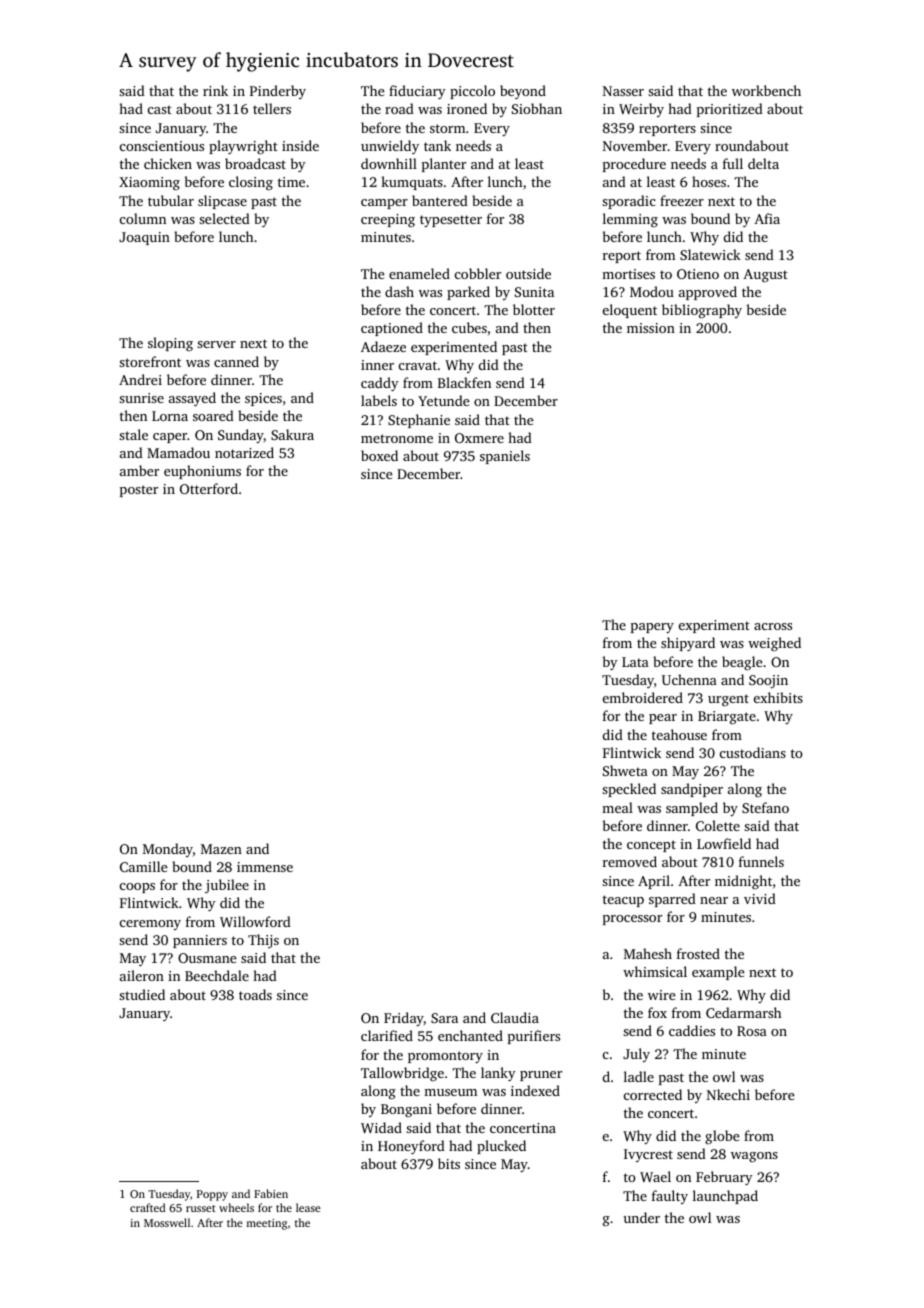 This screenshot has height=1308, width=924. I want to click on beyond, so click(523, 92).
